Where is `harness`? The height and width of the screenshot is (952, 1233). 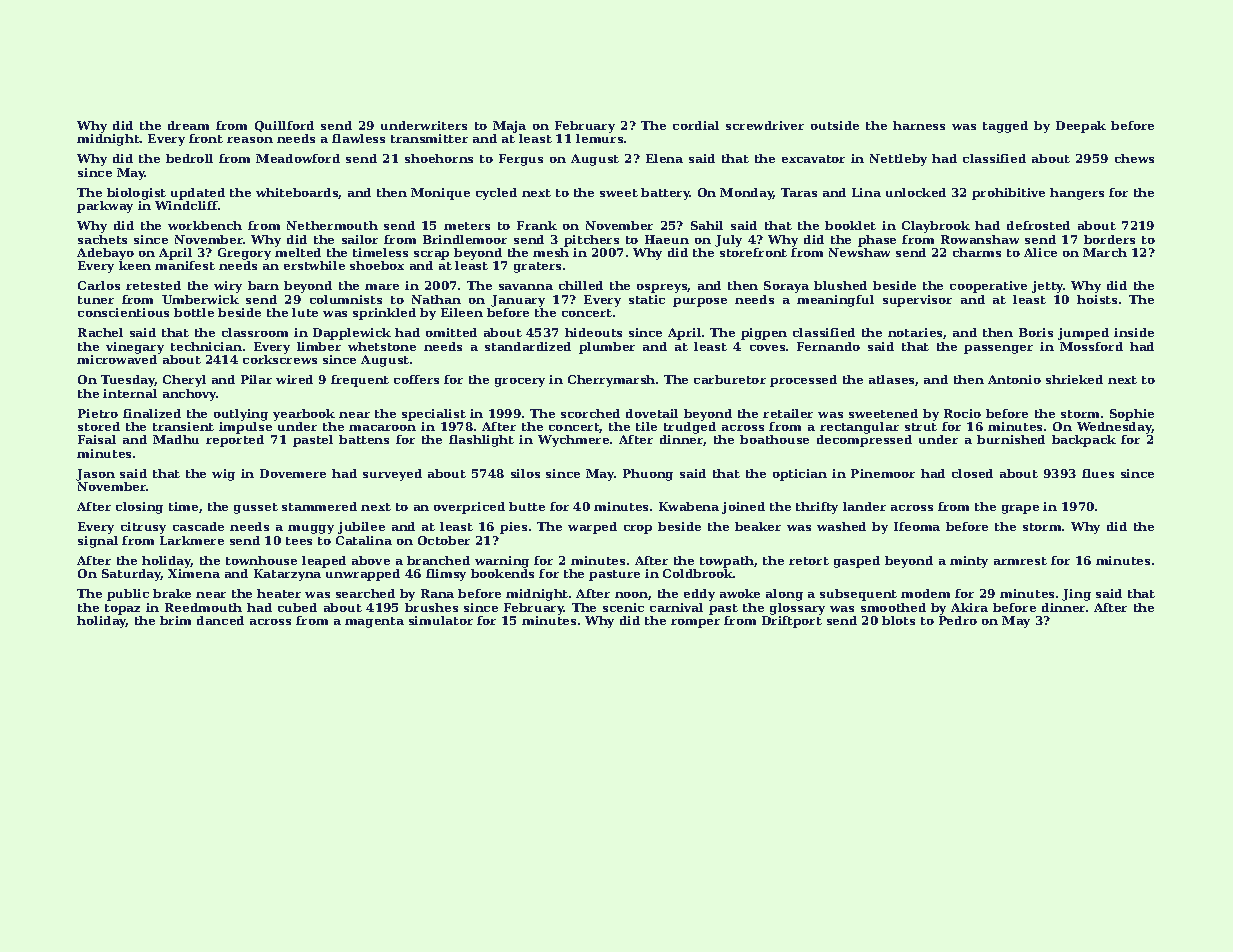
harness is located at coordinates (919, 125).
